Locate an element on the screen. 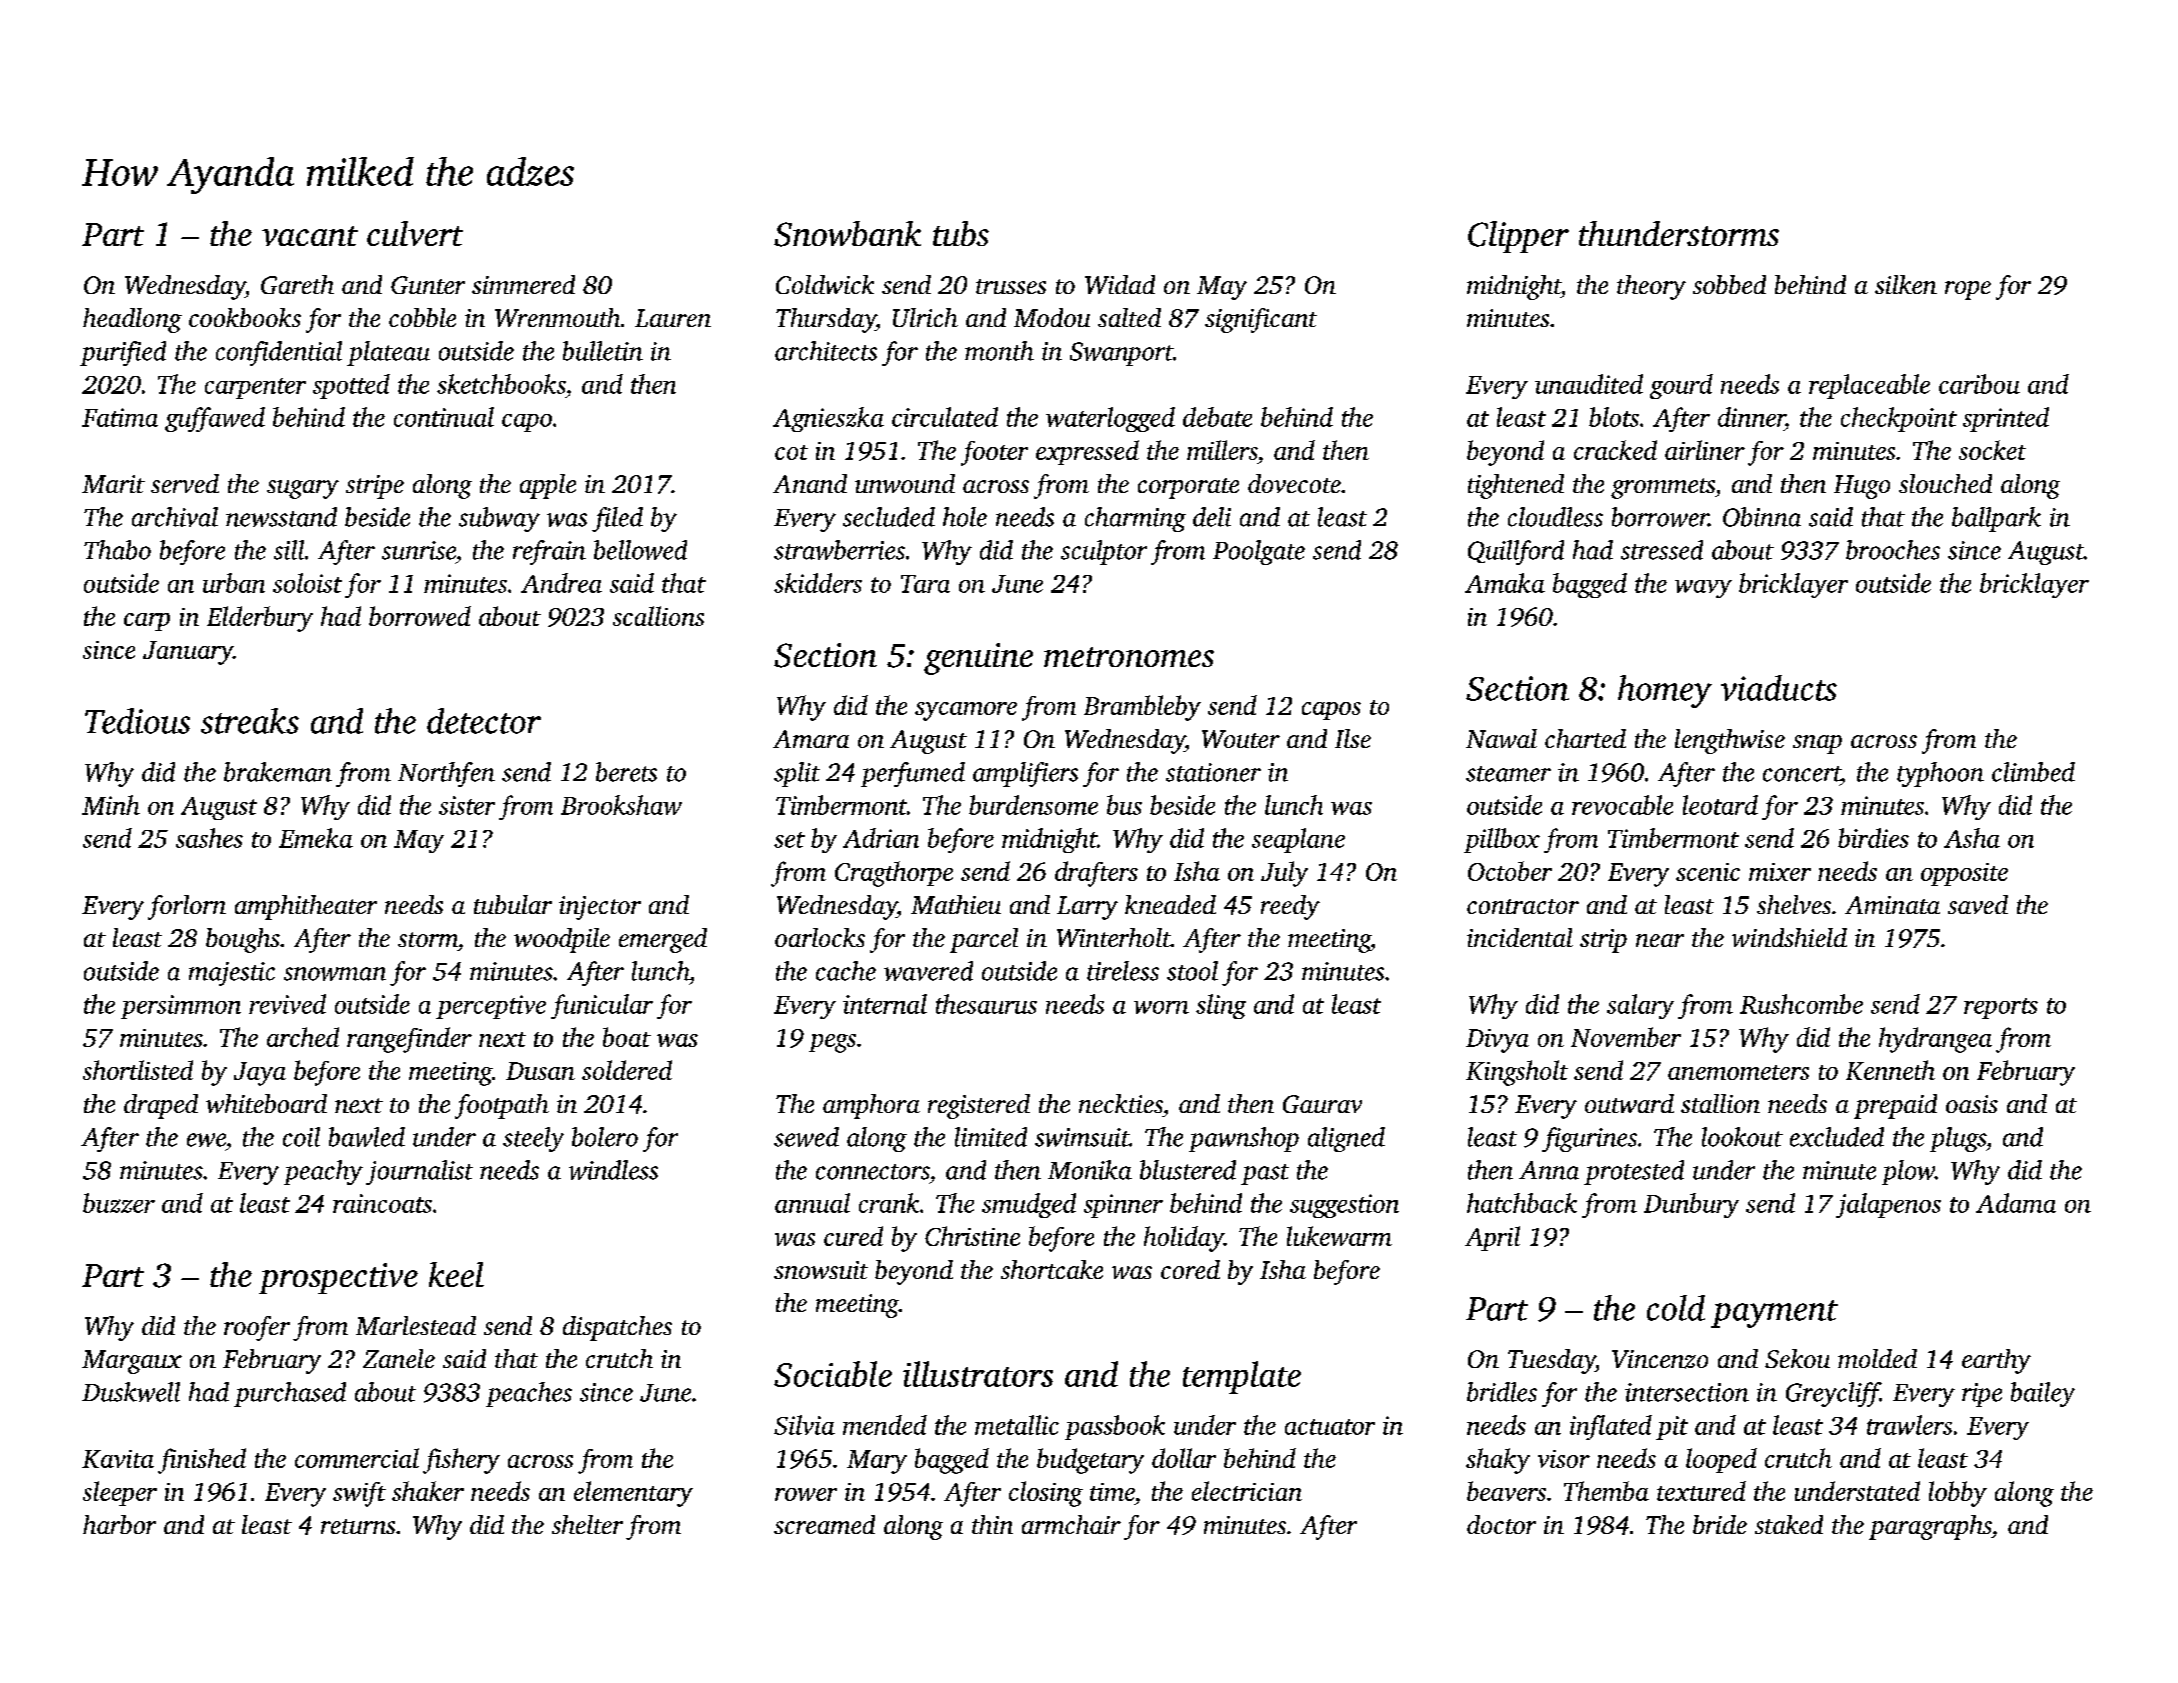  Ilse is located at coordinates (1353, 738).
